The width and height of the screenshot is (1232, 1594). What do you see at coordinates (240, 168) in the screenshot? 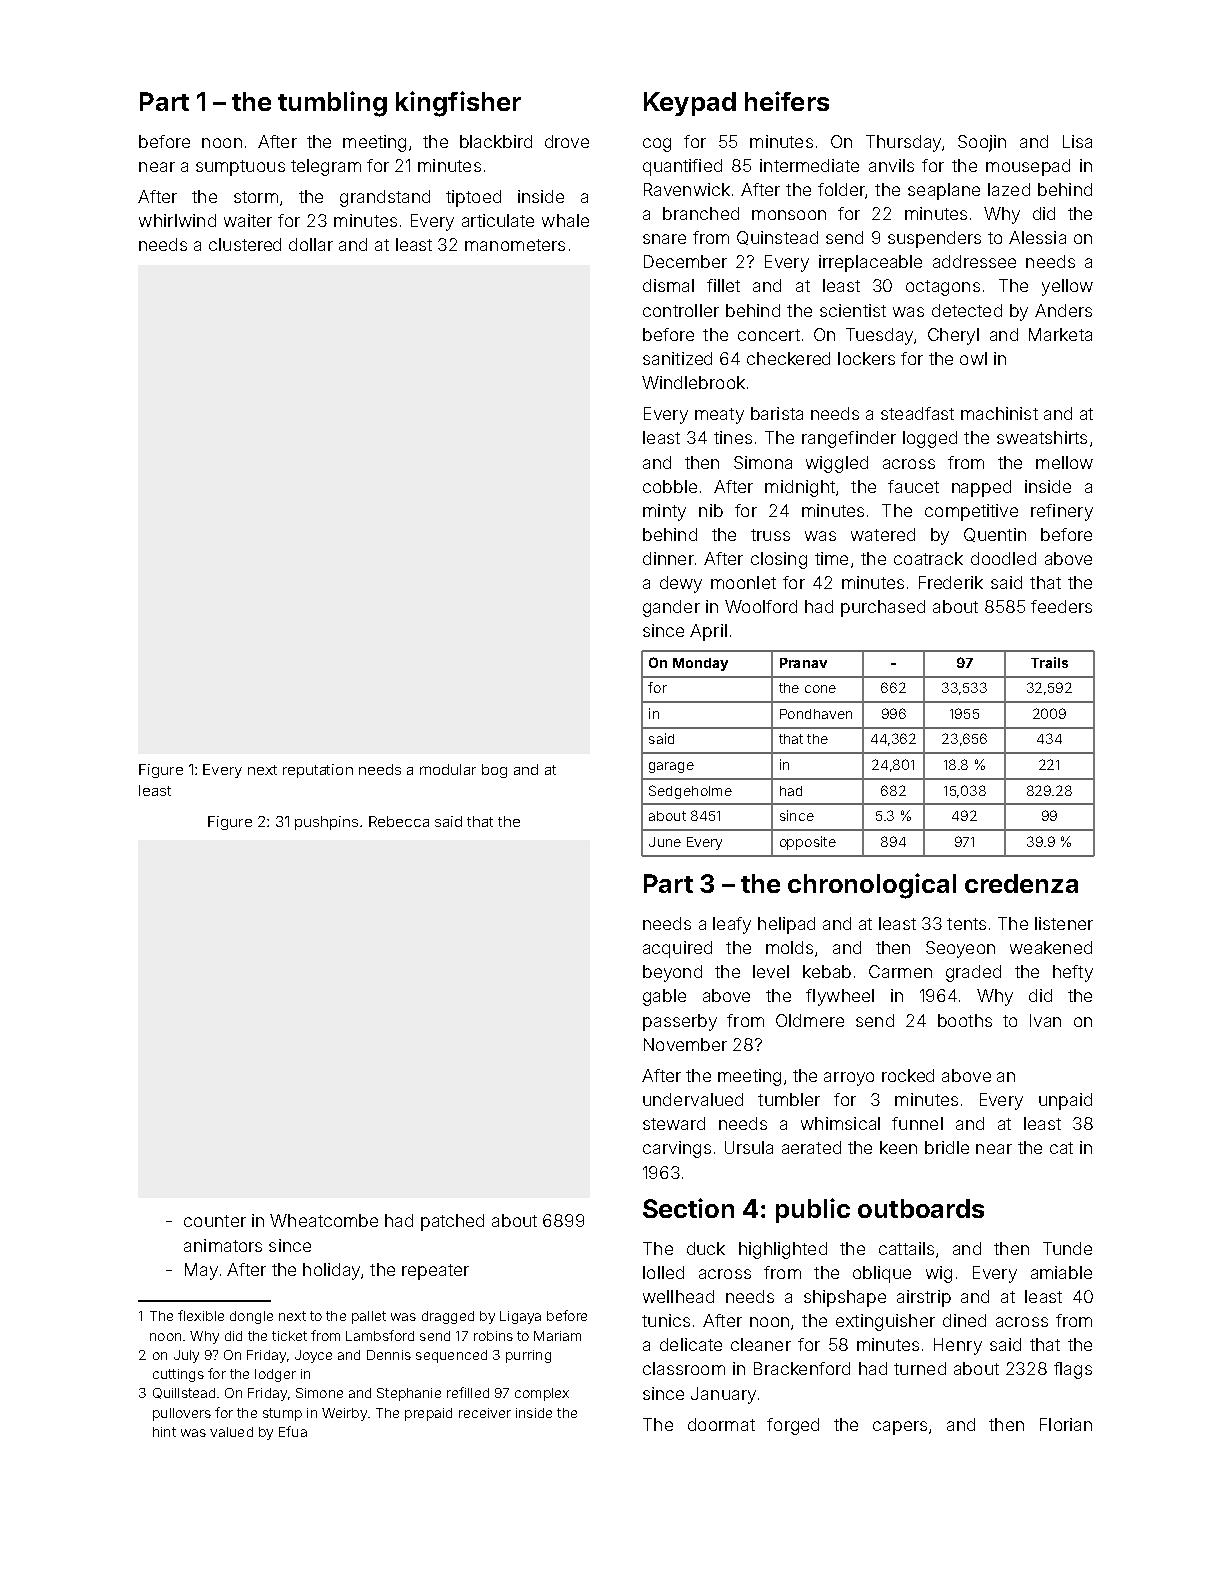
I see `sumptuous` at bounding box center [240, 168].
